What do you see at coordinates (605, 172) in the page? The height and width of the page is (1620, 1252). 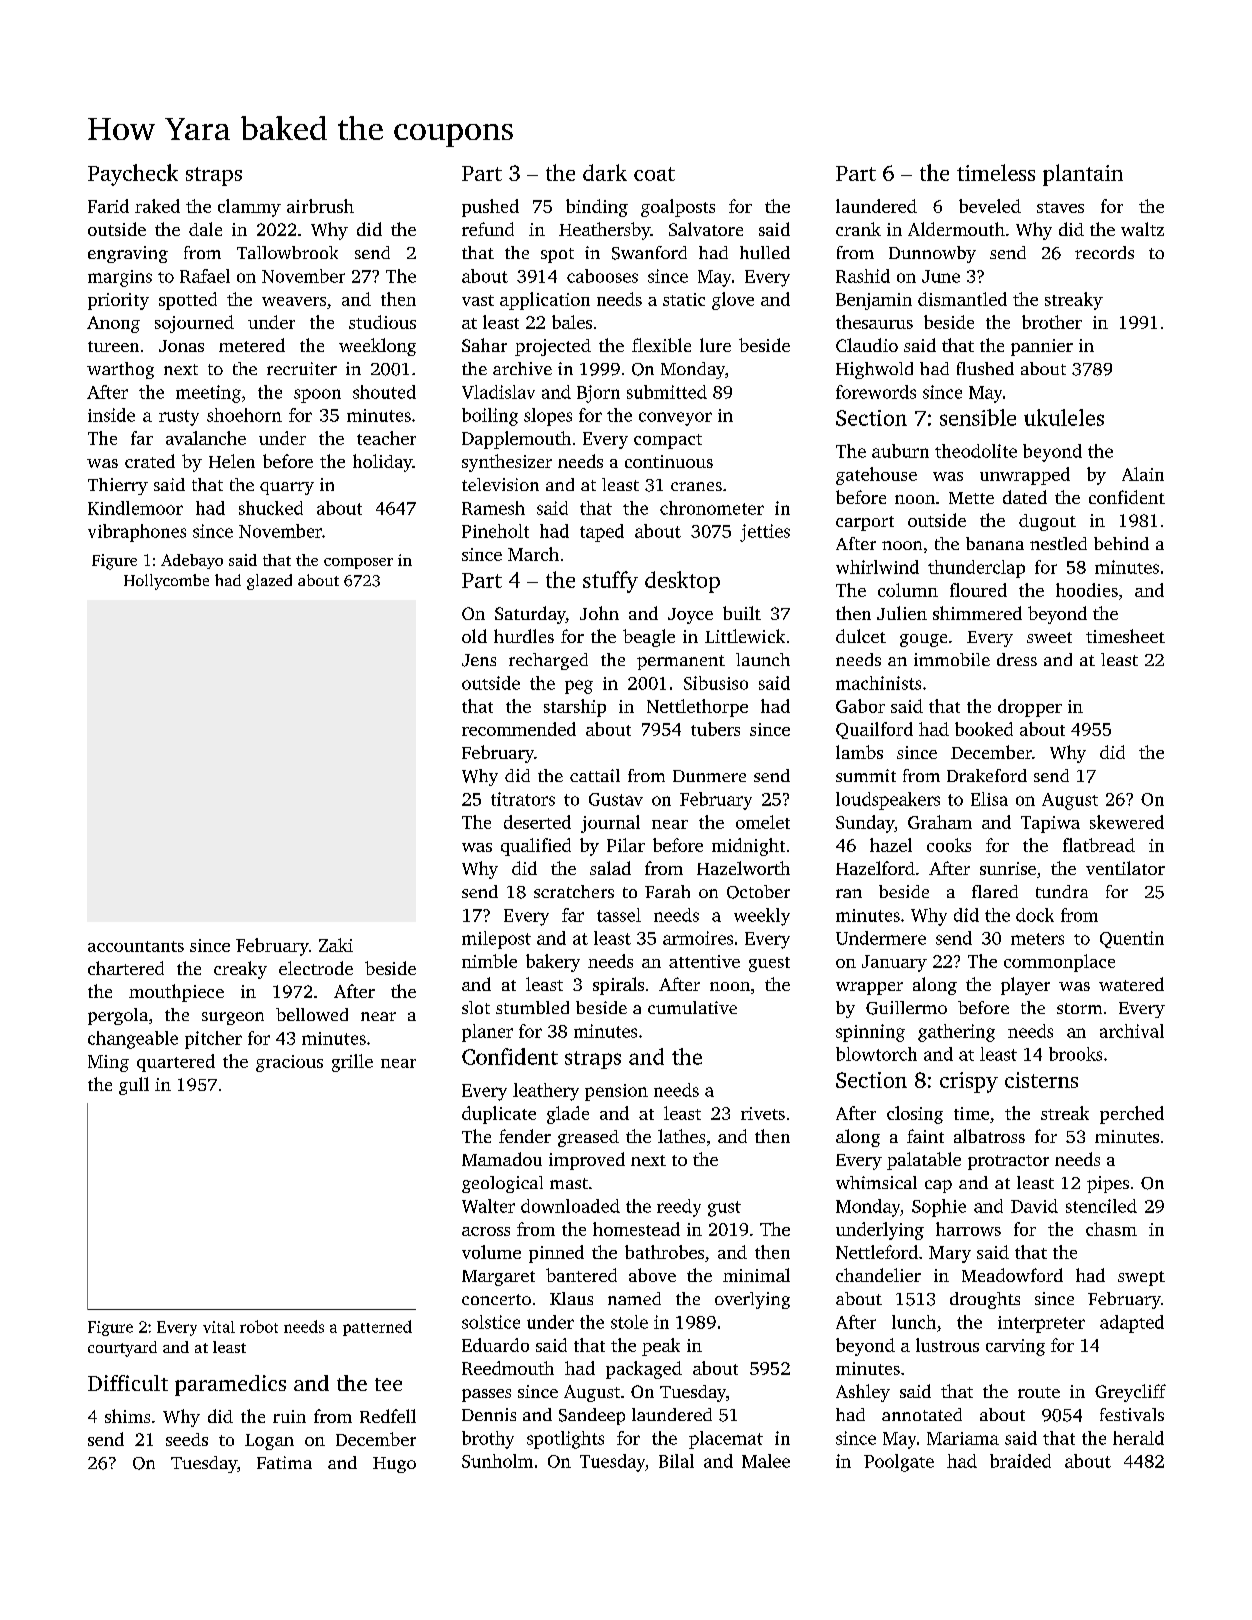 I see `dark` at bounding box center [605, 172].
